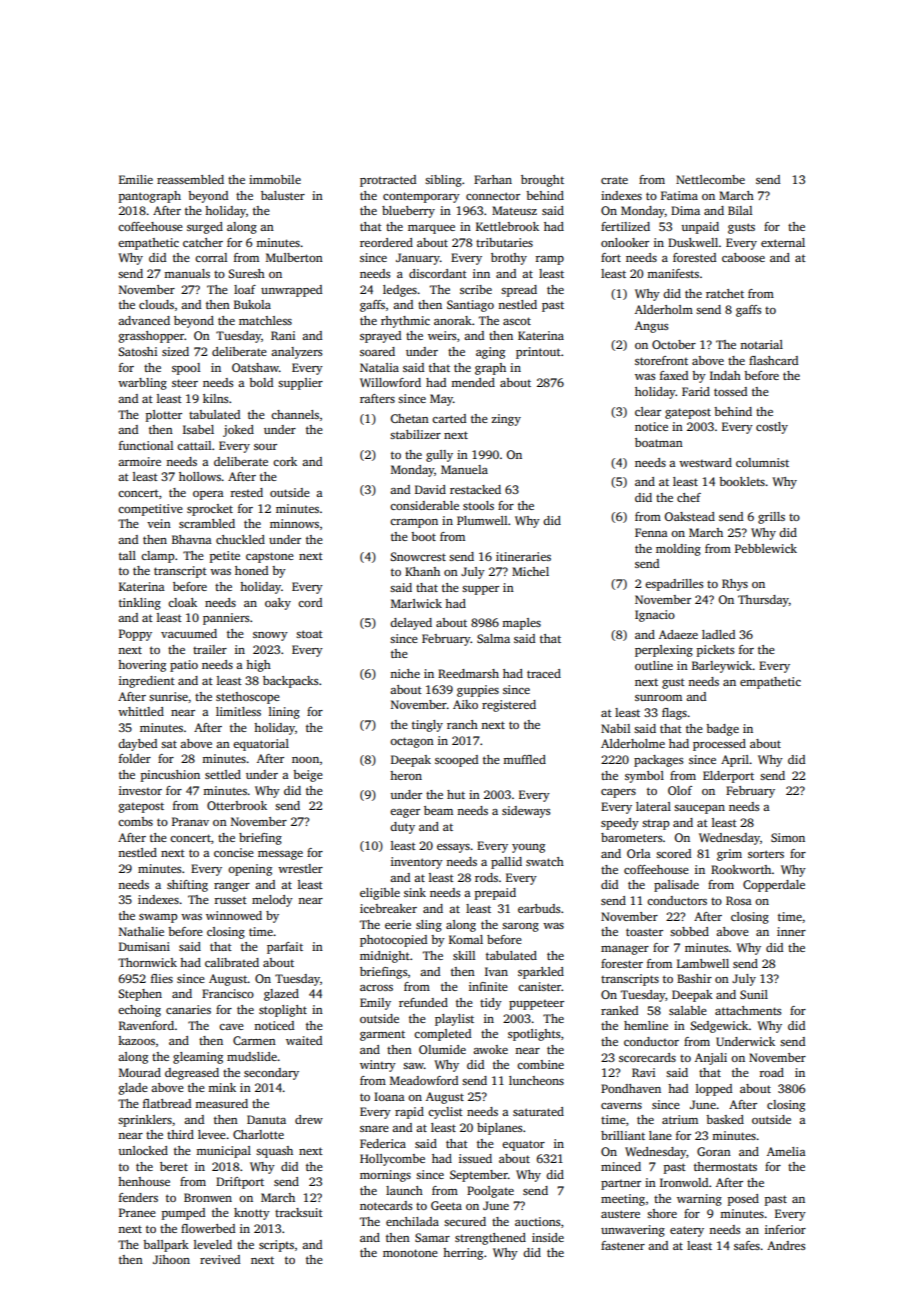  Describe the element at coordinates (410, 1253) in the image. I see `monotone` at that location.
